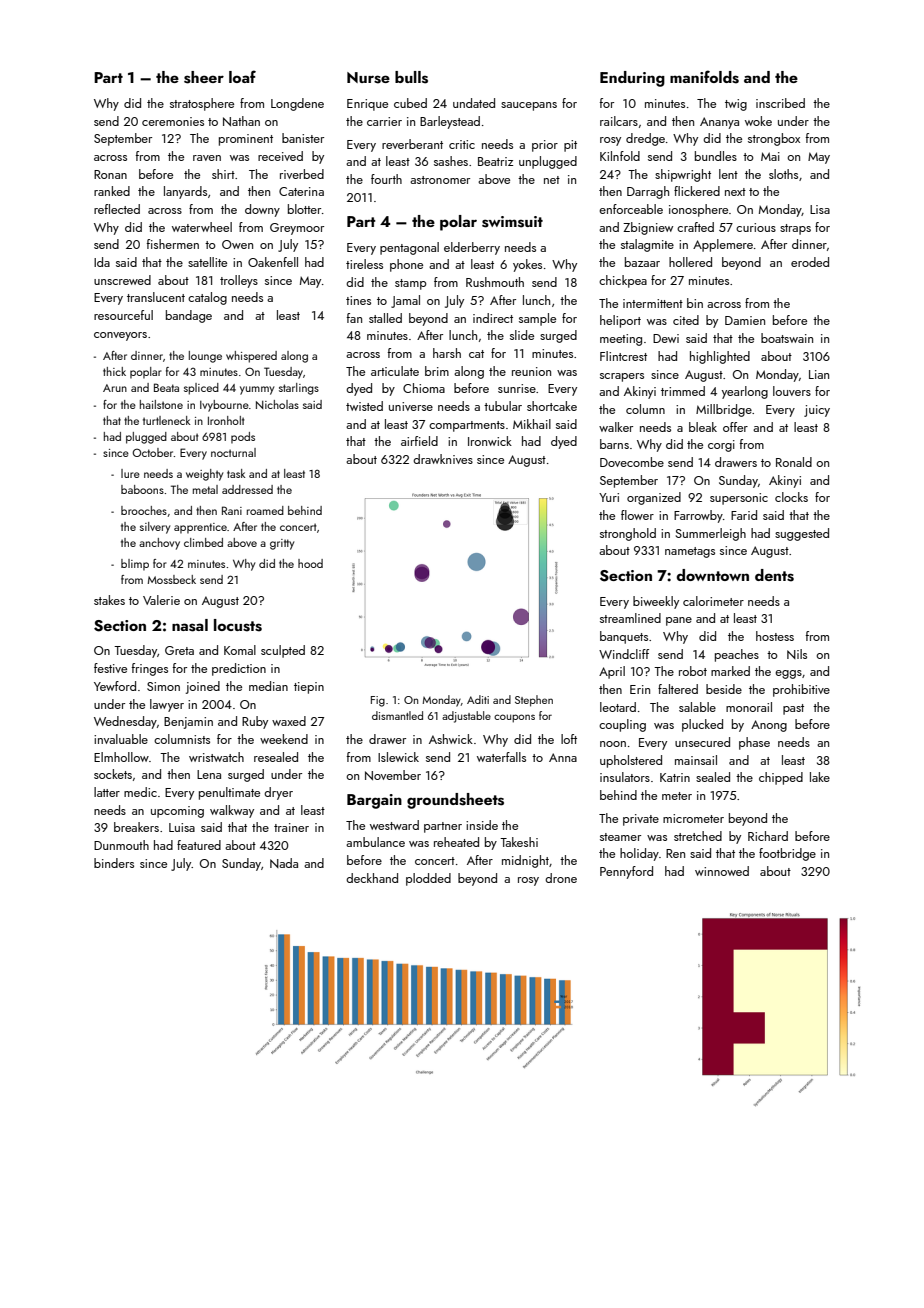 Image resolution: width=924 pixels, height=1308 pixels. I want to click on addressed, so click(247, 489).
